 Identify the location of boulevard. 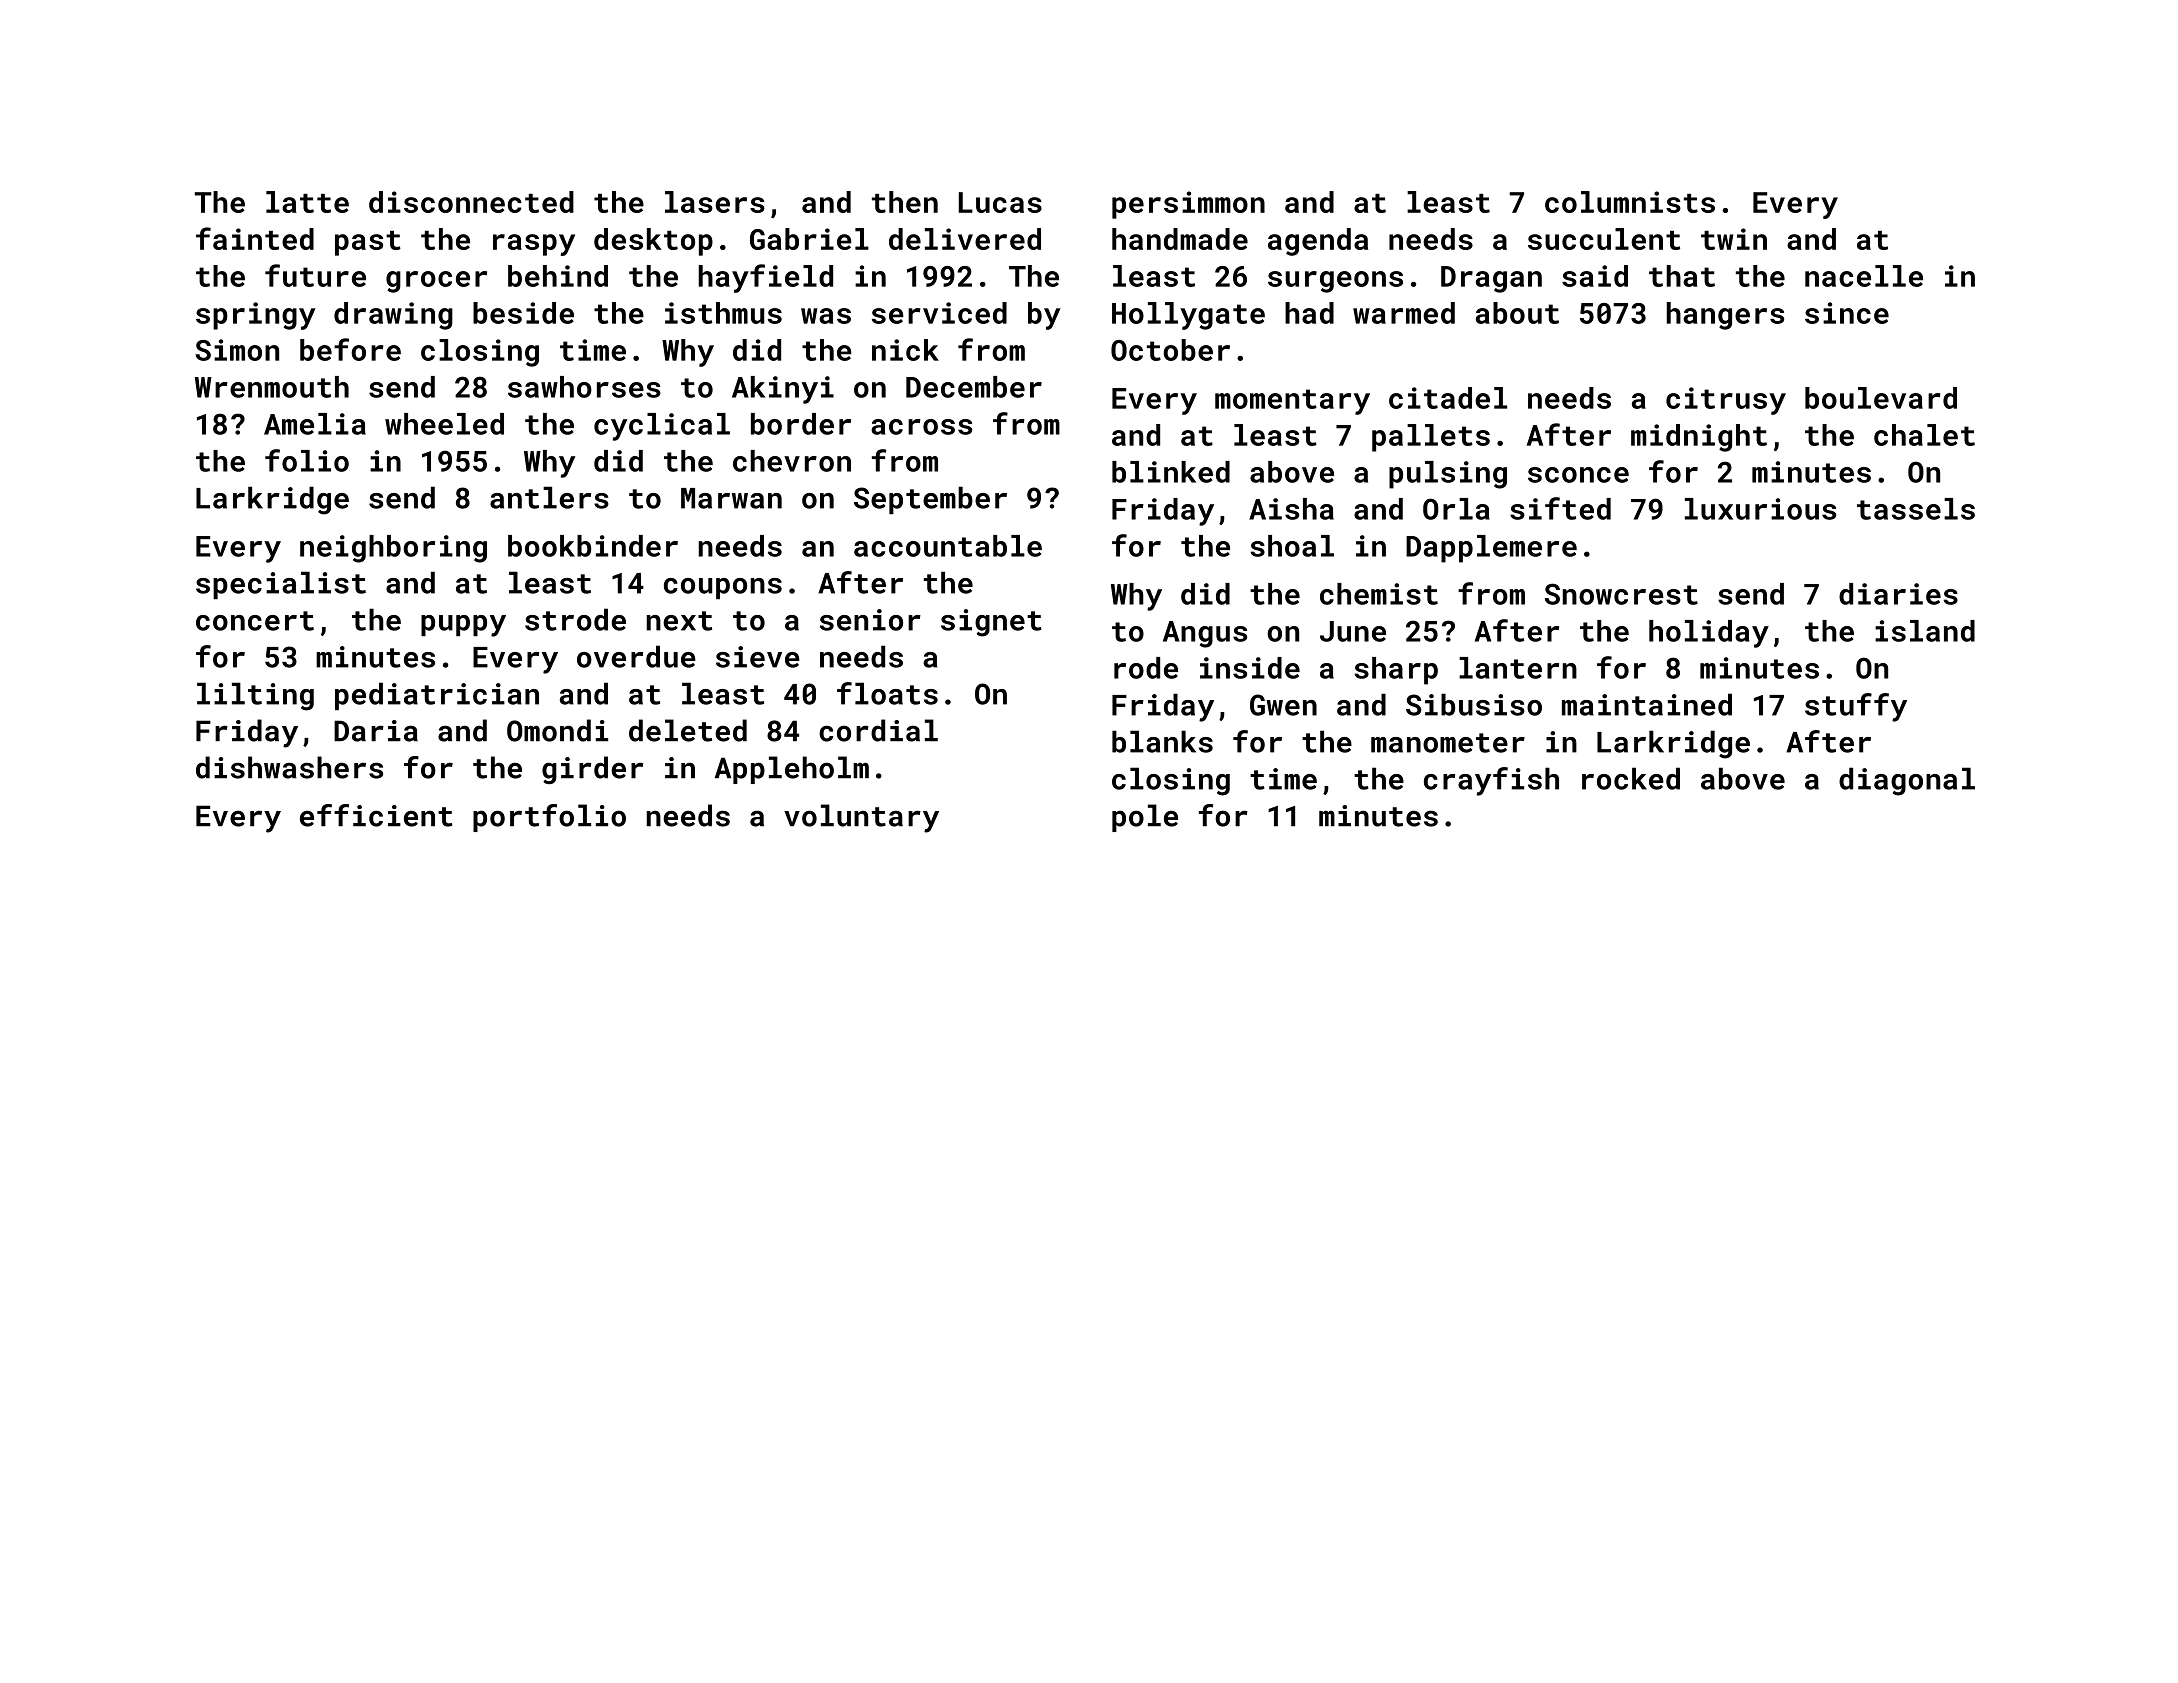
(1881, 398).
